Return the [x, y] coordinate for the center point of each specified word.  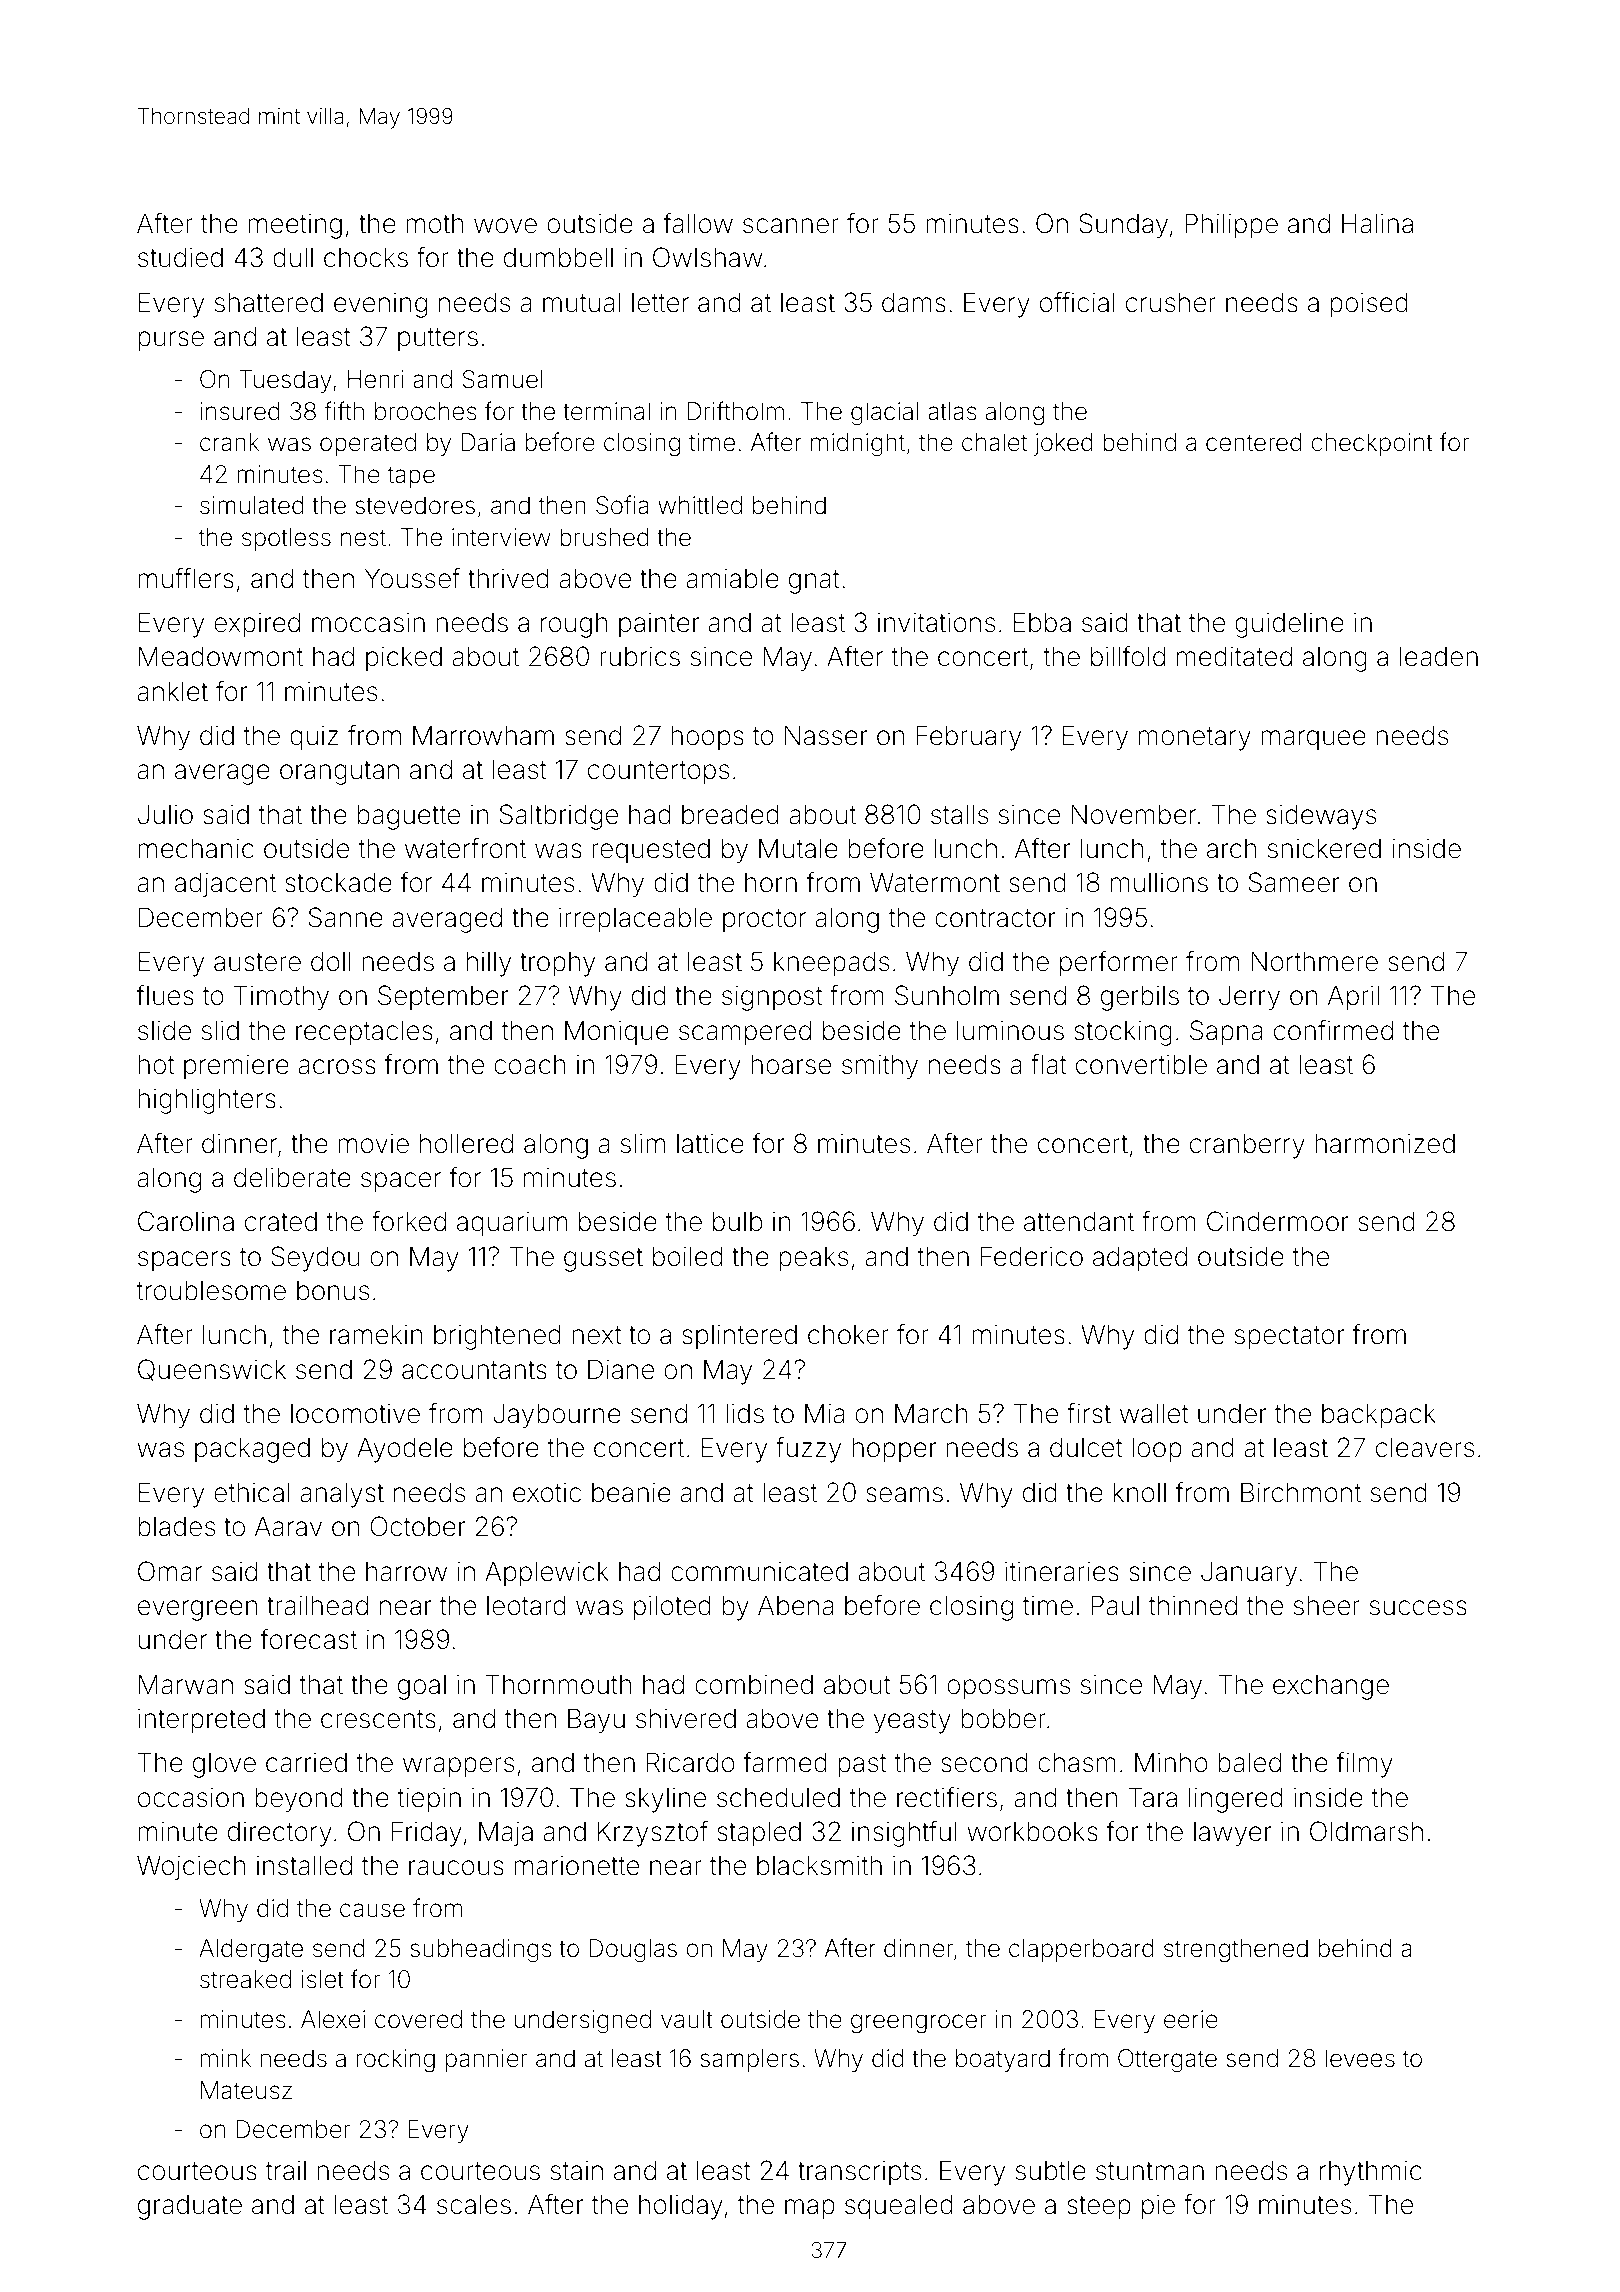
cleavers [1425, 1447]
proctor [764, 921]
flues [165, 995]
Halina [1377, 223]
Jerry [1249, 998]
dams [914, 302]
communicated [759, 1572]
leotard [526, 1605]
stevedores [415, 505]
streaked [245, 1979]
